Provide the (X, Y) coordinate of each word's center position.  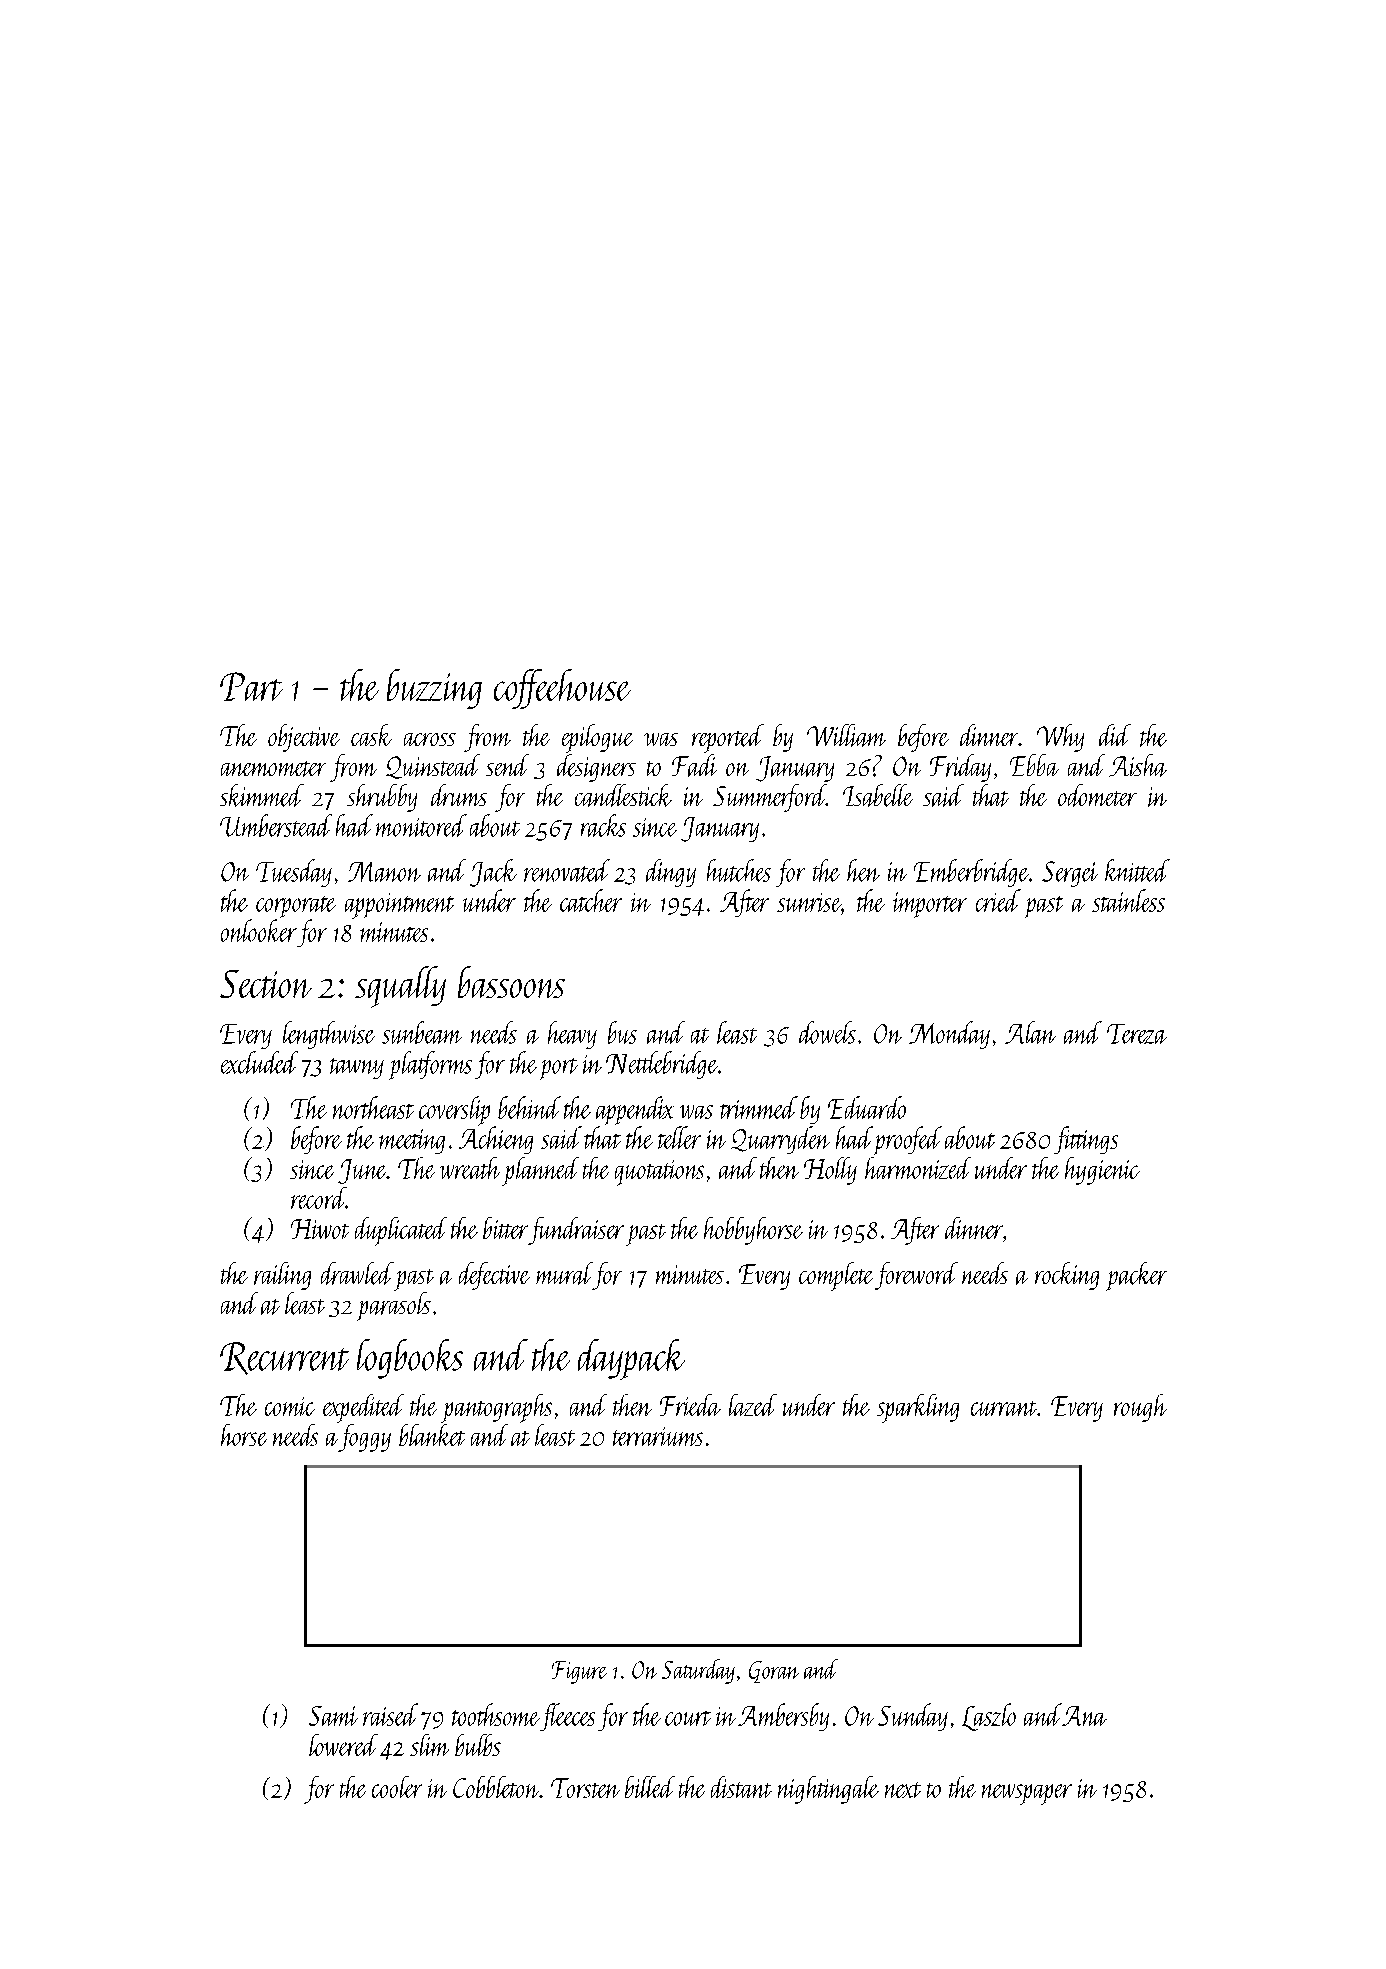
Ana (1084, 1716)
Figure (579, 1672)
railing (282, 1276)
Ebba (1034, 765)
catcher (591, 900)
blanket (432, 1435)
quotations (659, 1173)
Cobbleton (496, 1787)
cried (998, 900)
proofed (908, 1140)
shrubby (382, 798)
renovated (567, 870)
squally (400, 987)
